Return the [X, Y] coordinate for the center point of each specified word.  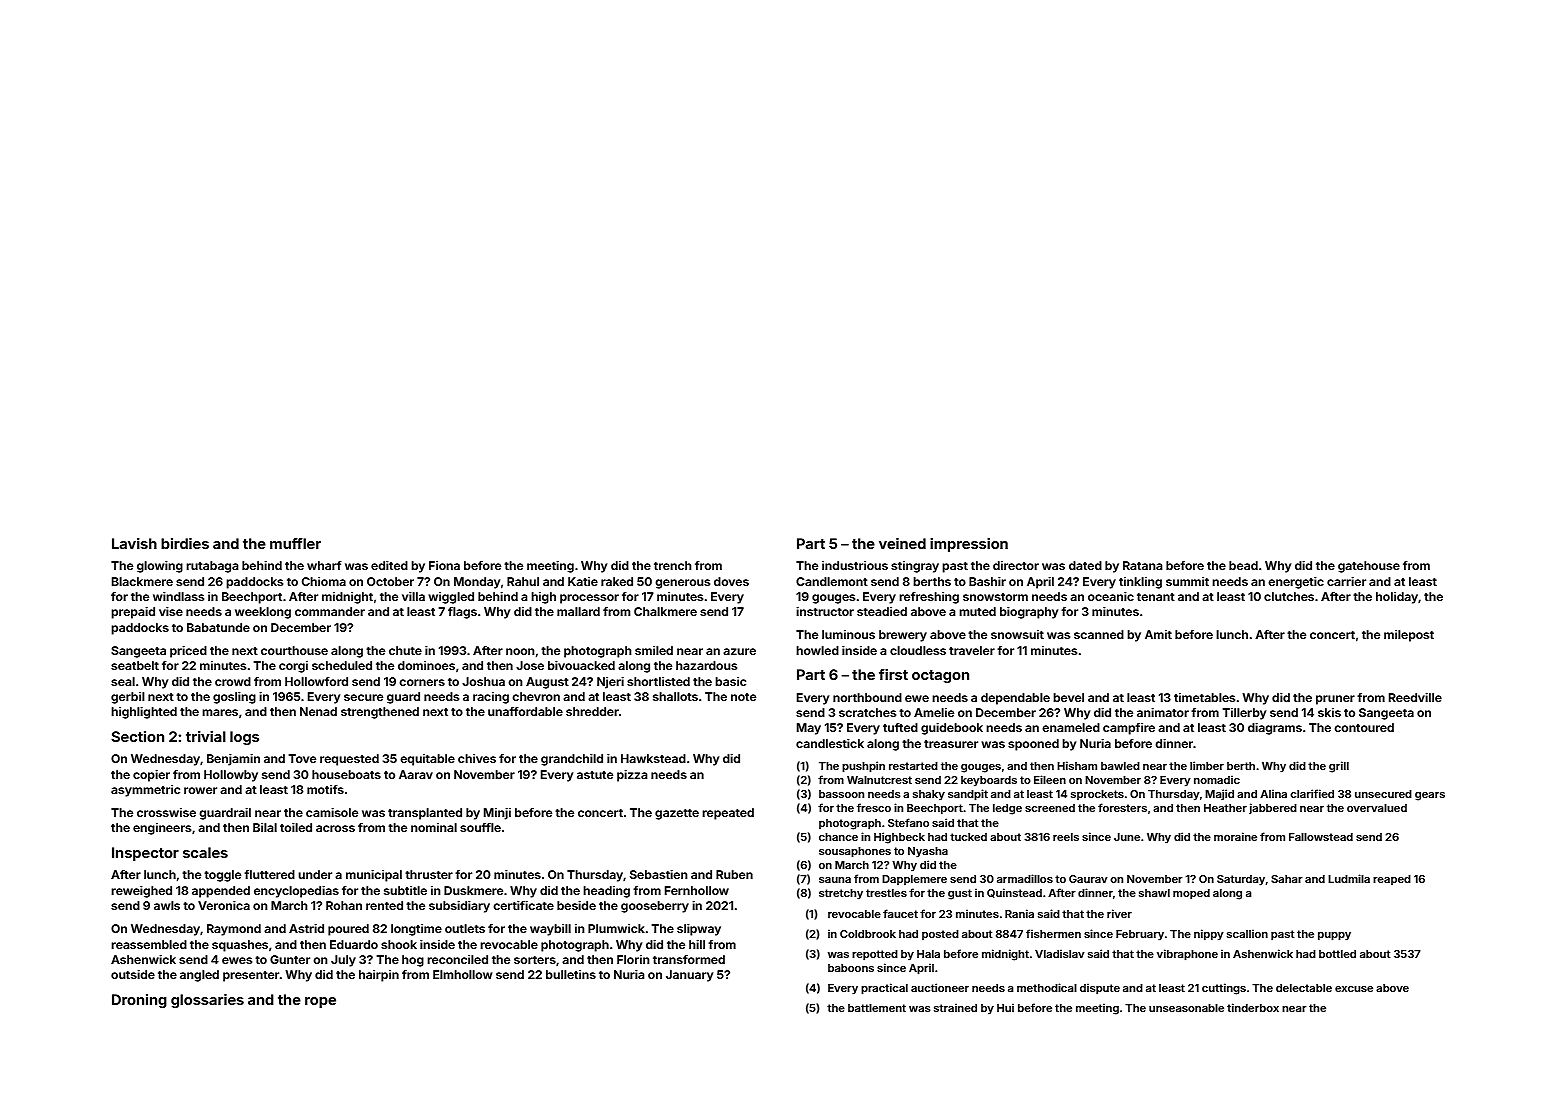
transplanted [425, 814]
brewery [903, 636]
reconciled [457, 959]
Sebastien [658, 874]
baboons [851, 968]
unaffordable [525, 711]
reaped [1392, 880]
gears [1430, 796]
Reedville [1415, 697]
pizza [632, 776]
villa [413, 596]
